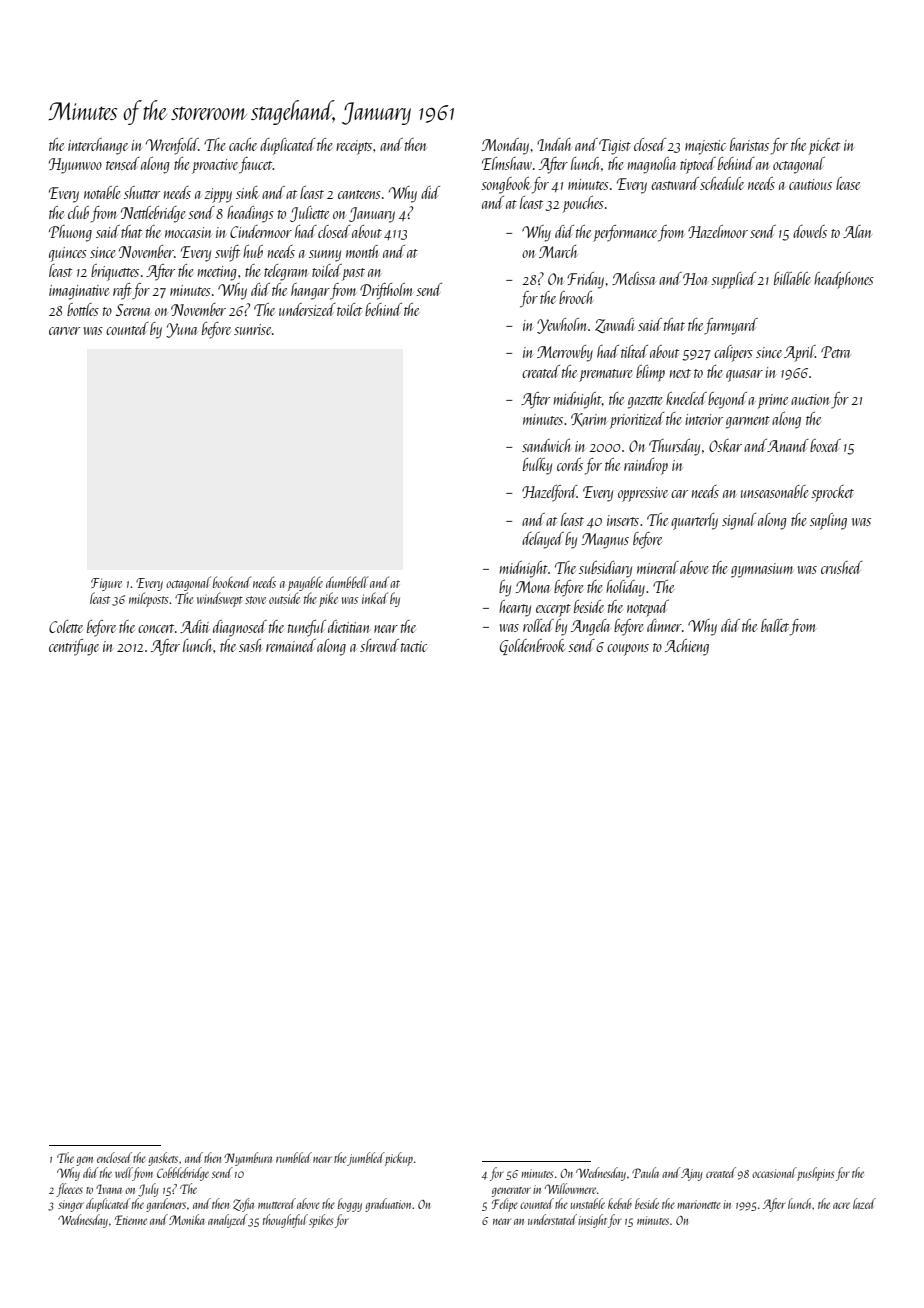 The image size is (924, 1308). Describe the element at coordinates (722, 183) in the screenshot. I see `schedule` at that location.
